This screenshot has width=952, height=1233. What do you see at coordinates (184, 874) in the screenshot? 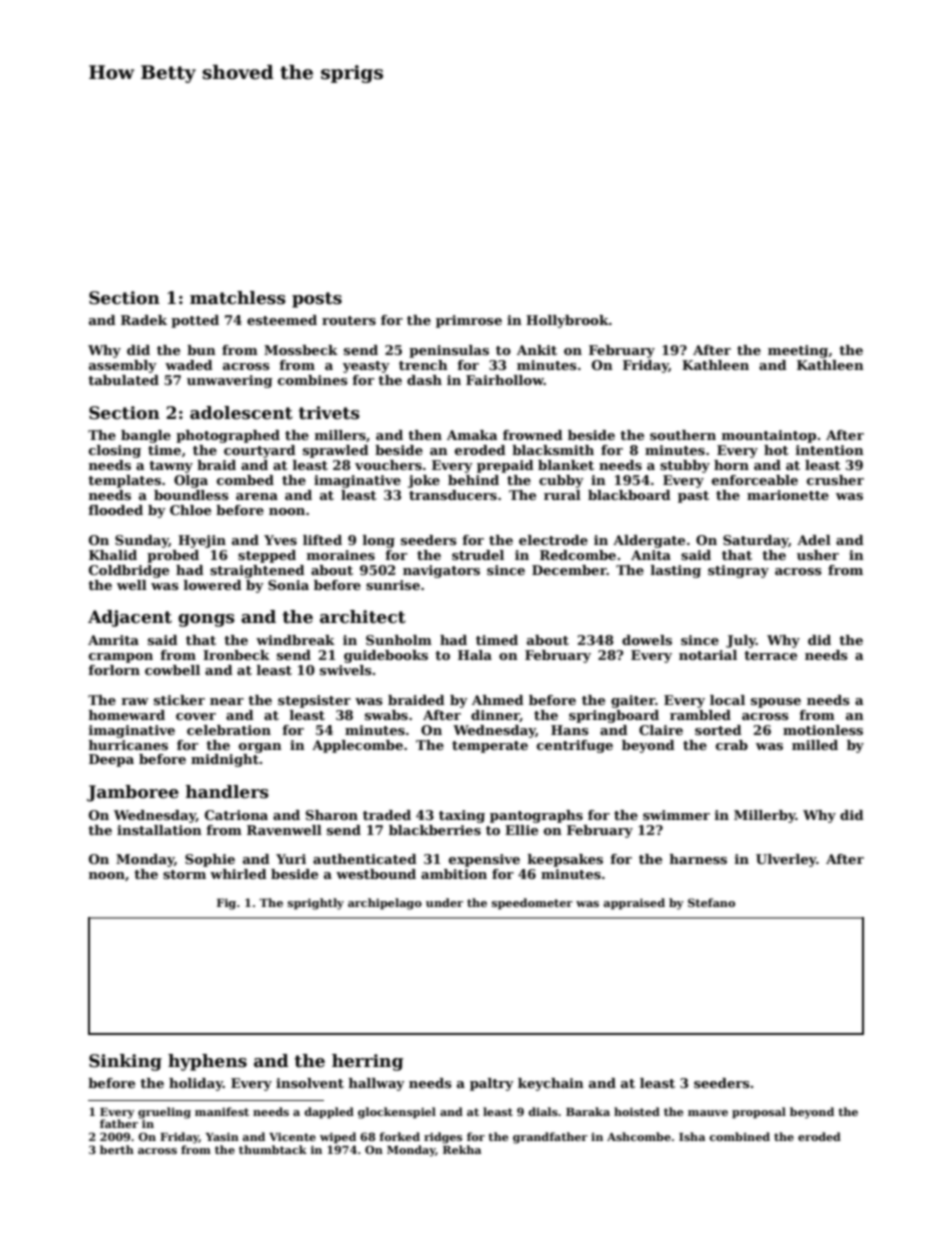
I see `storm` at bounding box center [184, 874].
